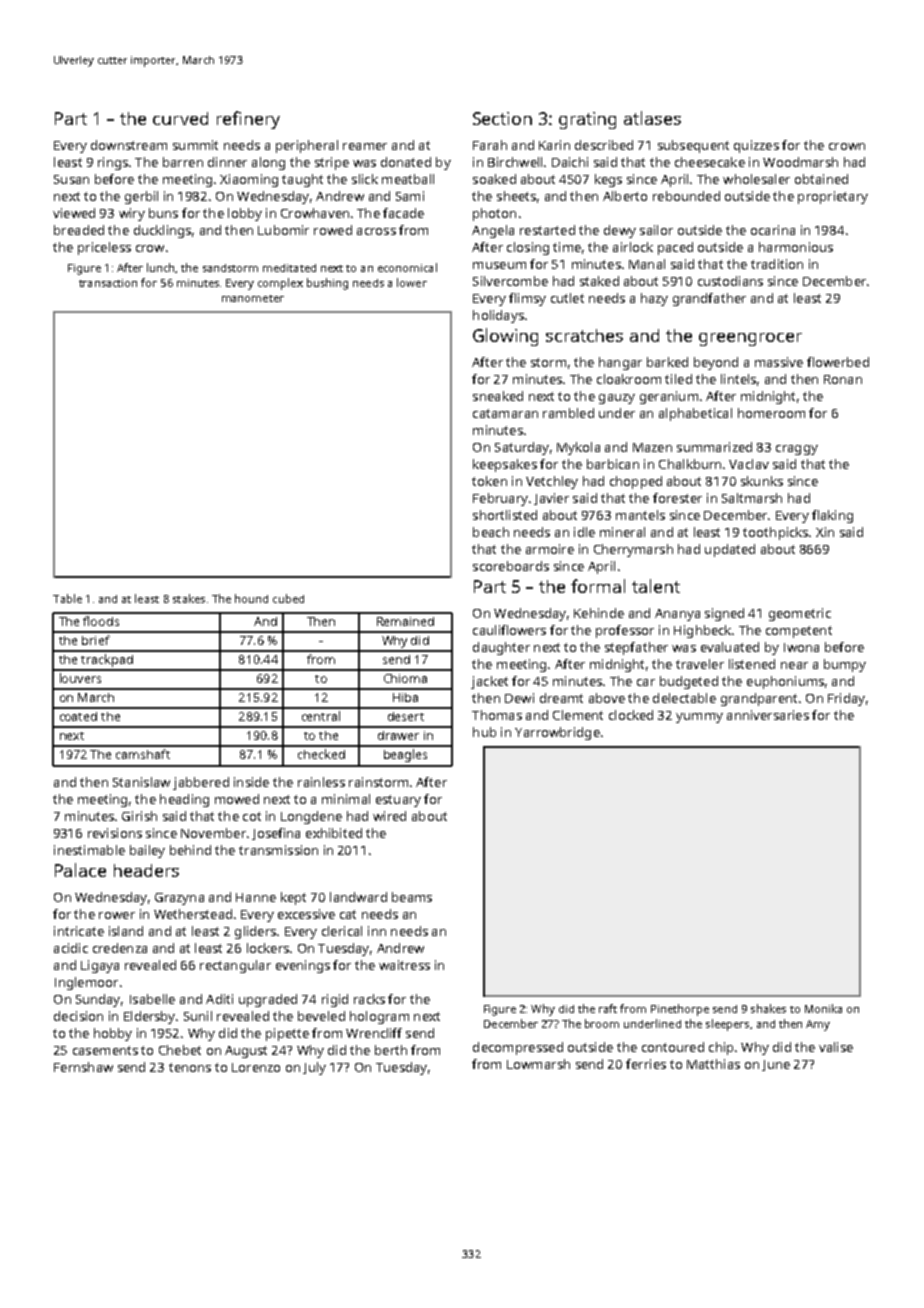 Image resolution: width=924 pixels, height=1308 pixels. Describe the element at coordinates (797, 450) in the screenshot. I see `craggy` at that location.
